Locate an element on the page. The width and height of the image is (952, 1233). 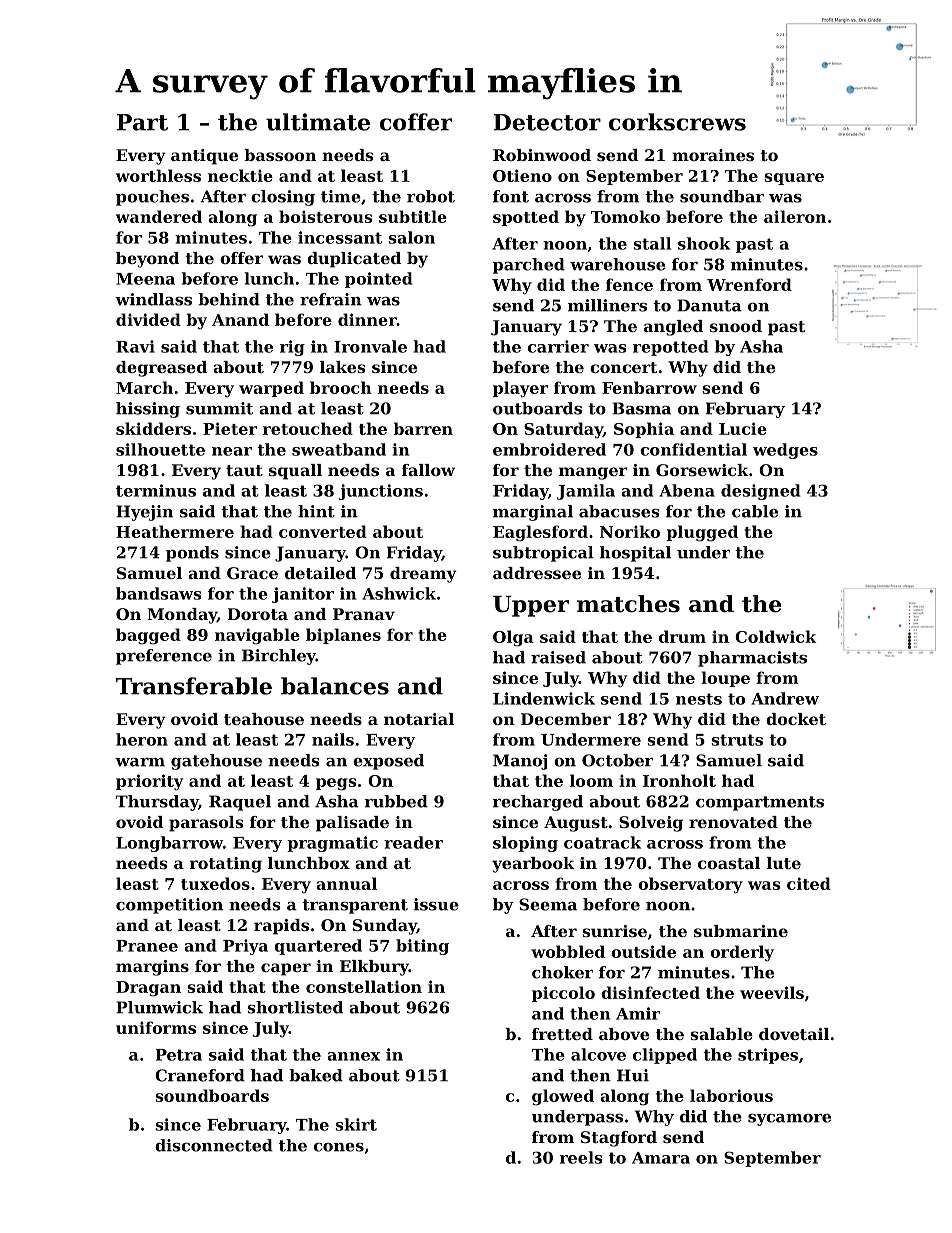
lute is located at coordinates (784, 863).
